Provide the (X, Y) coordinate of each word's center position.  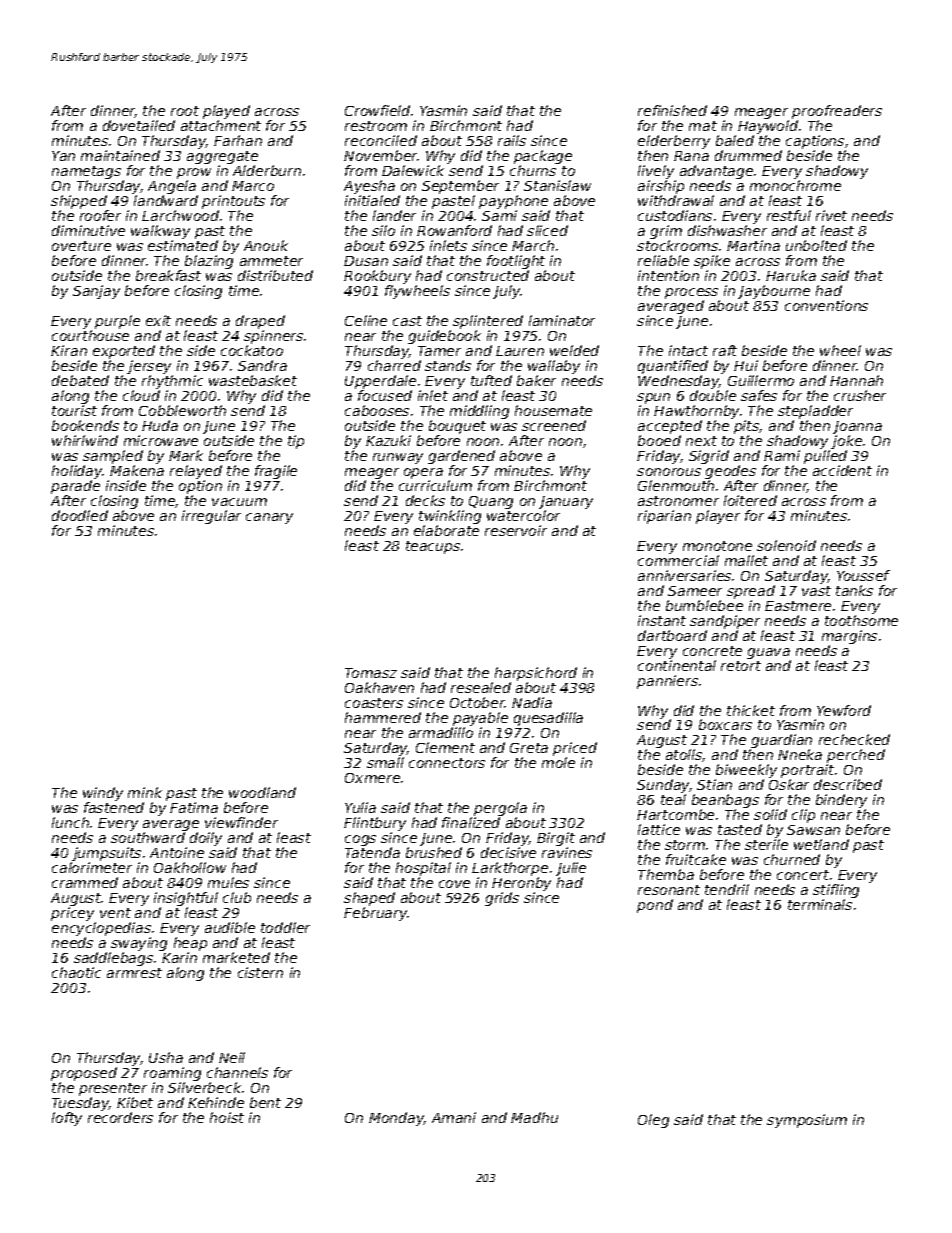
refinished (672, 110)
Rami (782, 455)
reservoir (516, 530)
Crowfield (377, 110)
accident (842, 470)
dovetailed (139, 125)
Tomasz (371, 673)
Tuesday (80, 1104)
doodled (80, 515)
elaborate (446, 530)
